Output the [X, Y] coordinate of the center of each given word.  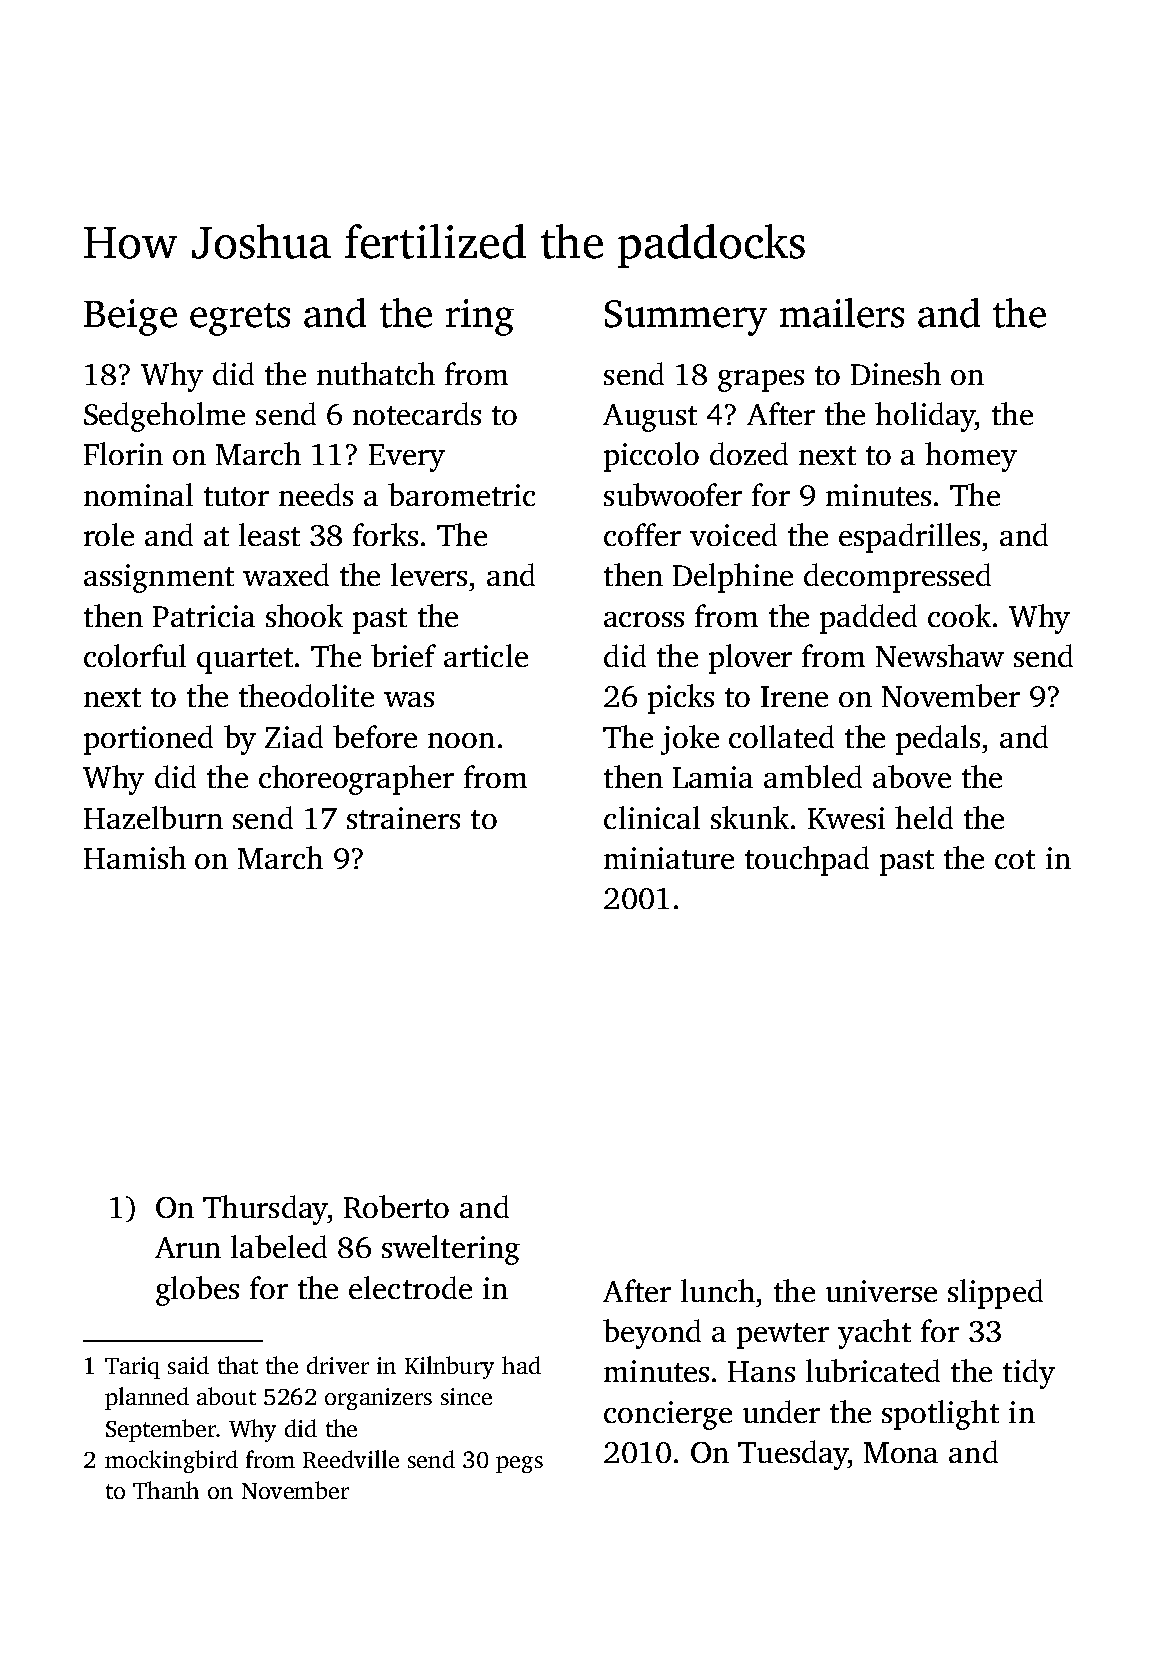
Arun [188, 1247]
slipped [995, 1294]
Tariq [132, 1368]
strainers [403, 818]
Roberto [396, 1206]
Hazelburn [153, 817]
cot [1015, 859]
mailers [842, 313]
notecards [417, 413]
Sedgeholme [164, 417]
